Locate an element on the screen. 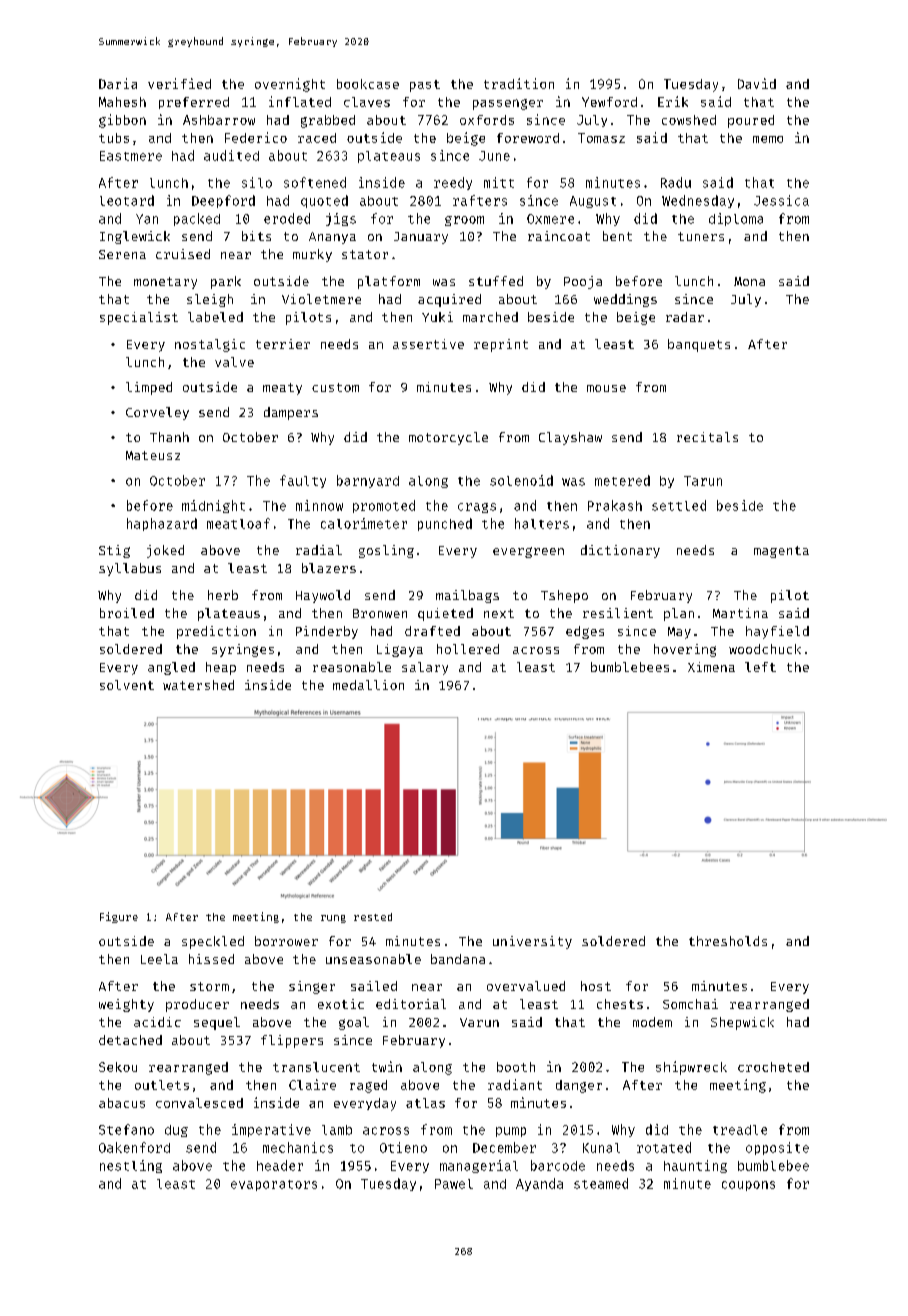 Image resolution: width=908 pixels, height=1316 pixels. salary is located at coordinates (425, 668).
